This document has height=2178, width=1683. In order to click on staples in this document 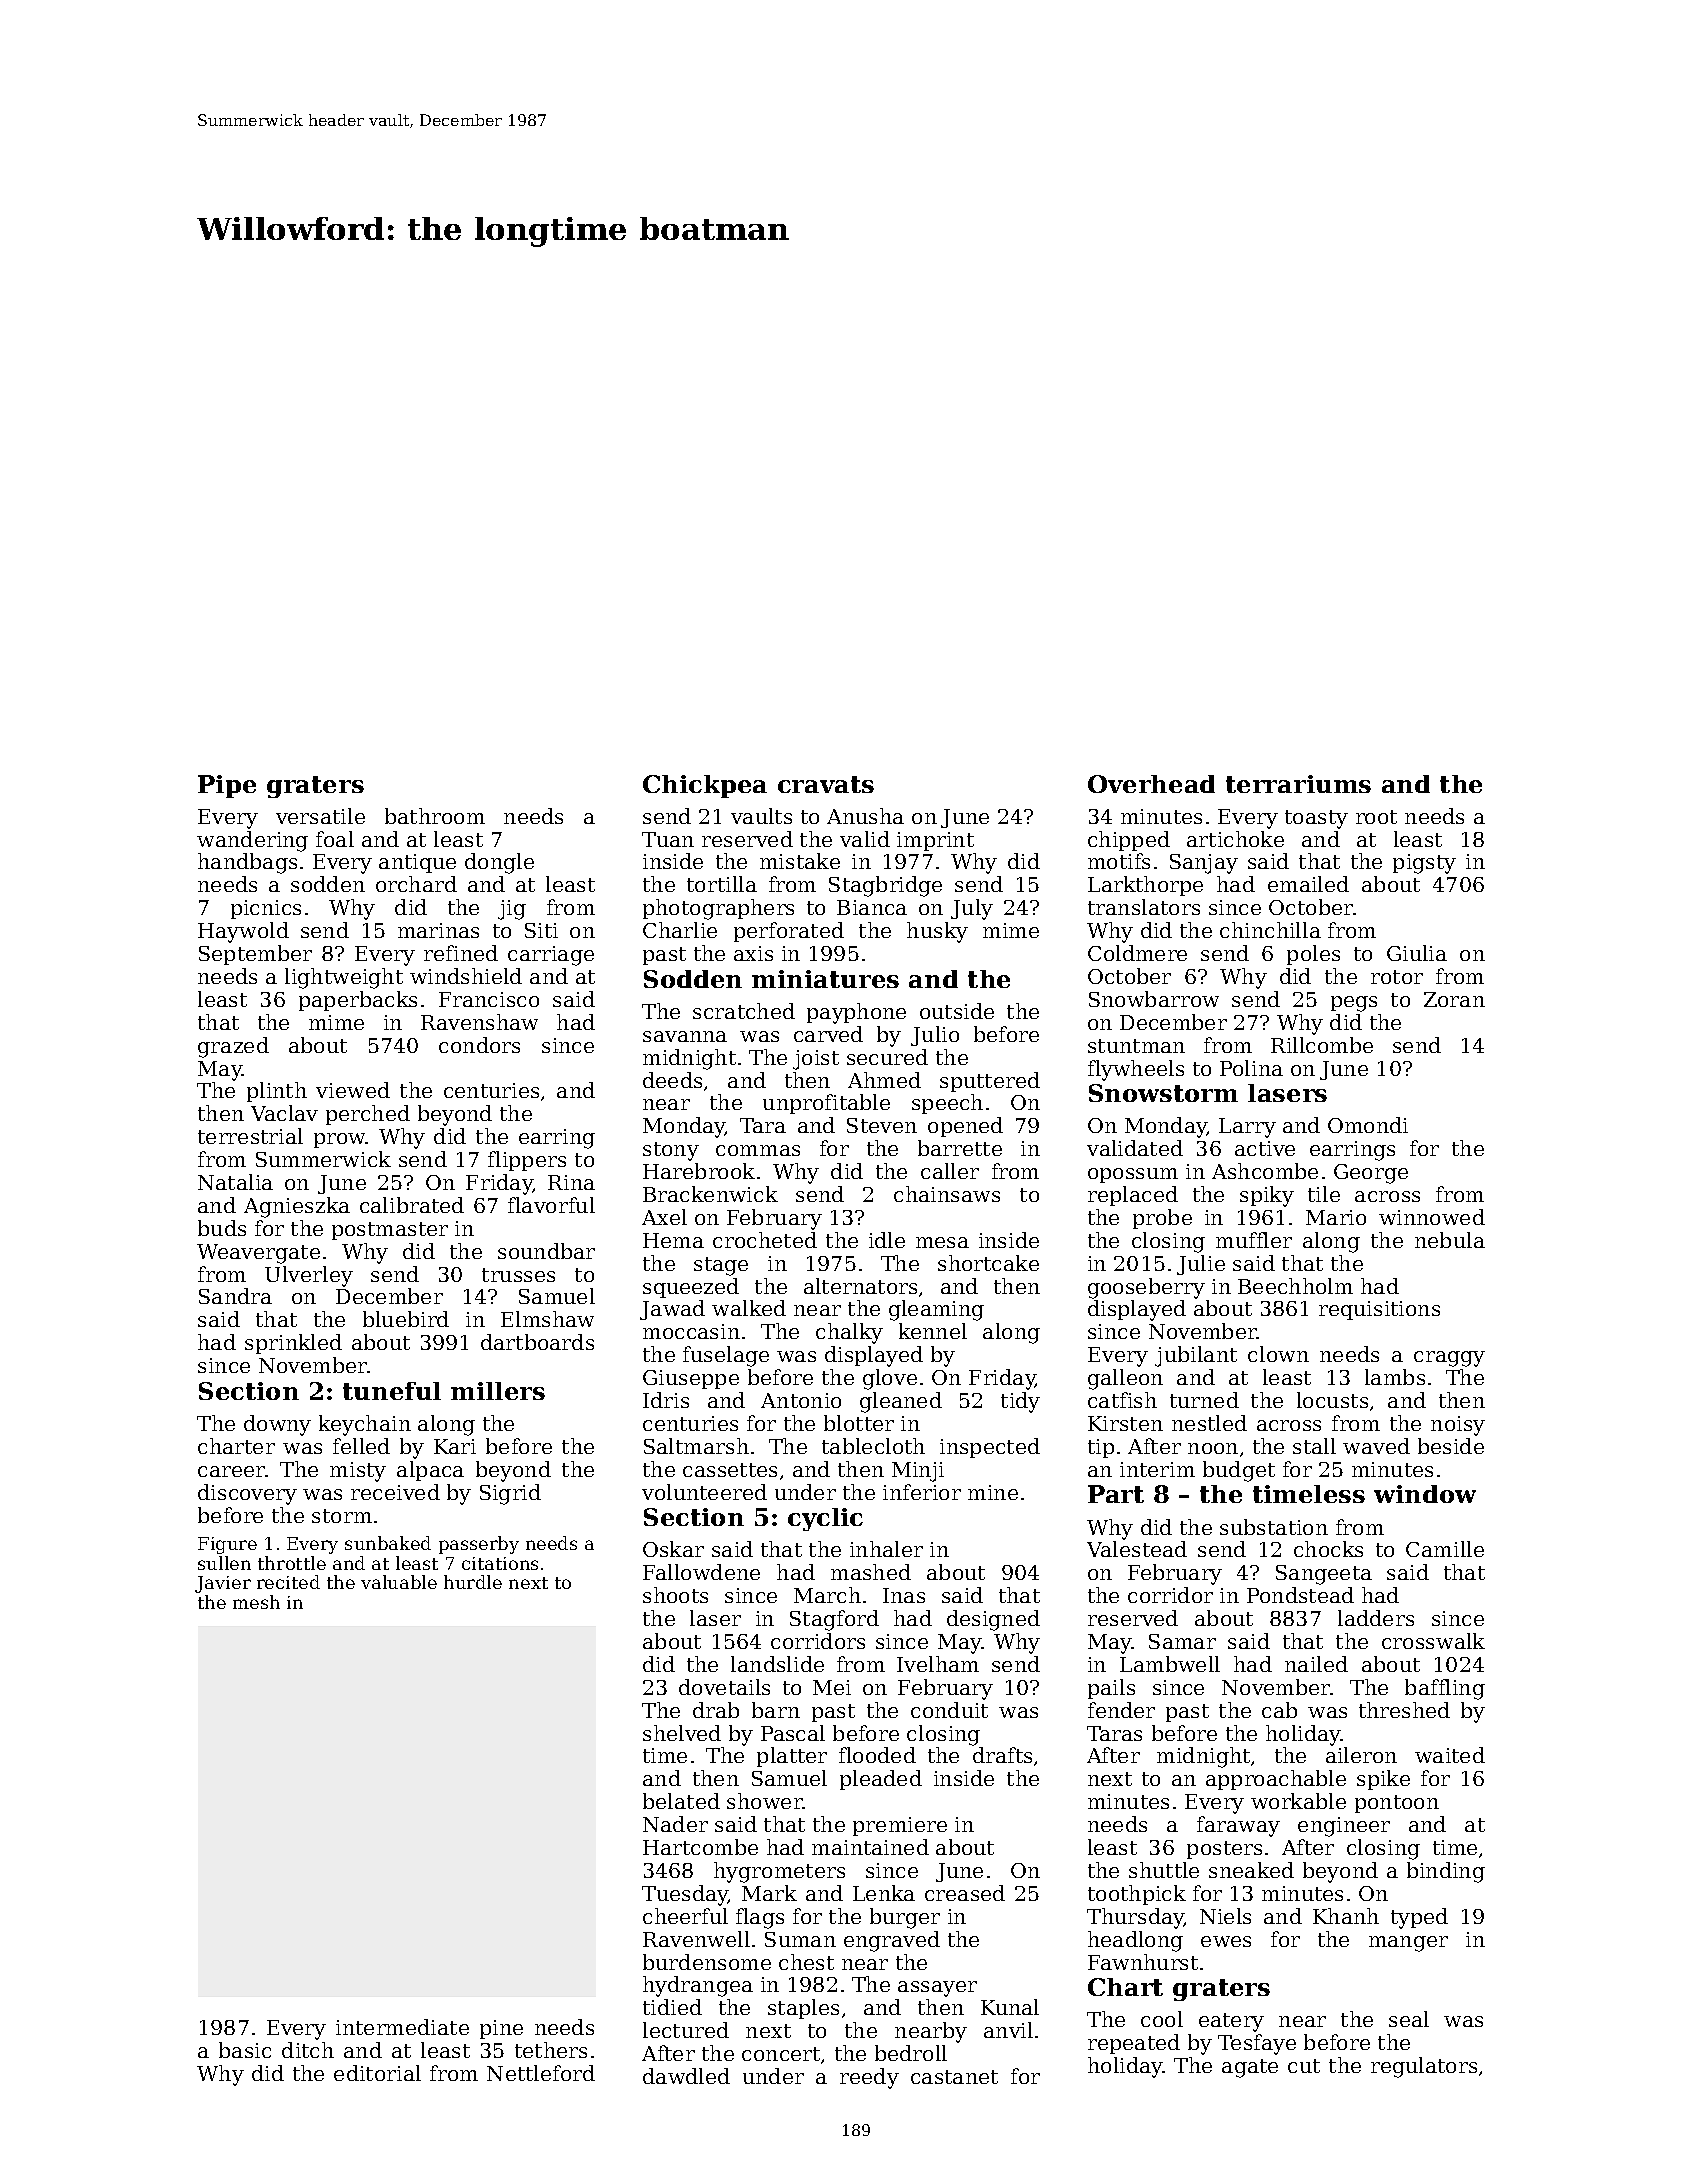, I will do `click(803, 2009)`.
